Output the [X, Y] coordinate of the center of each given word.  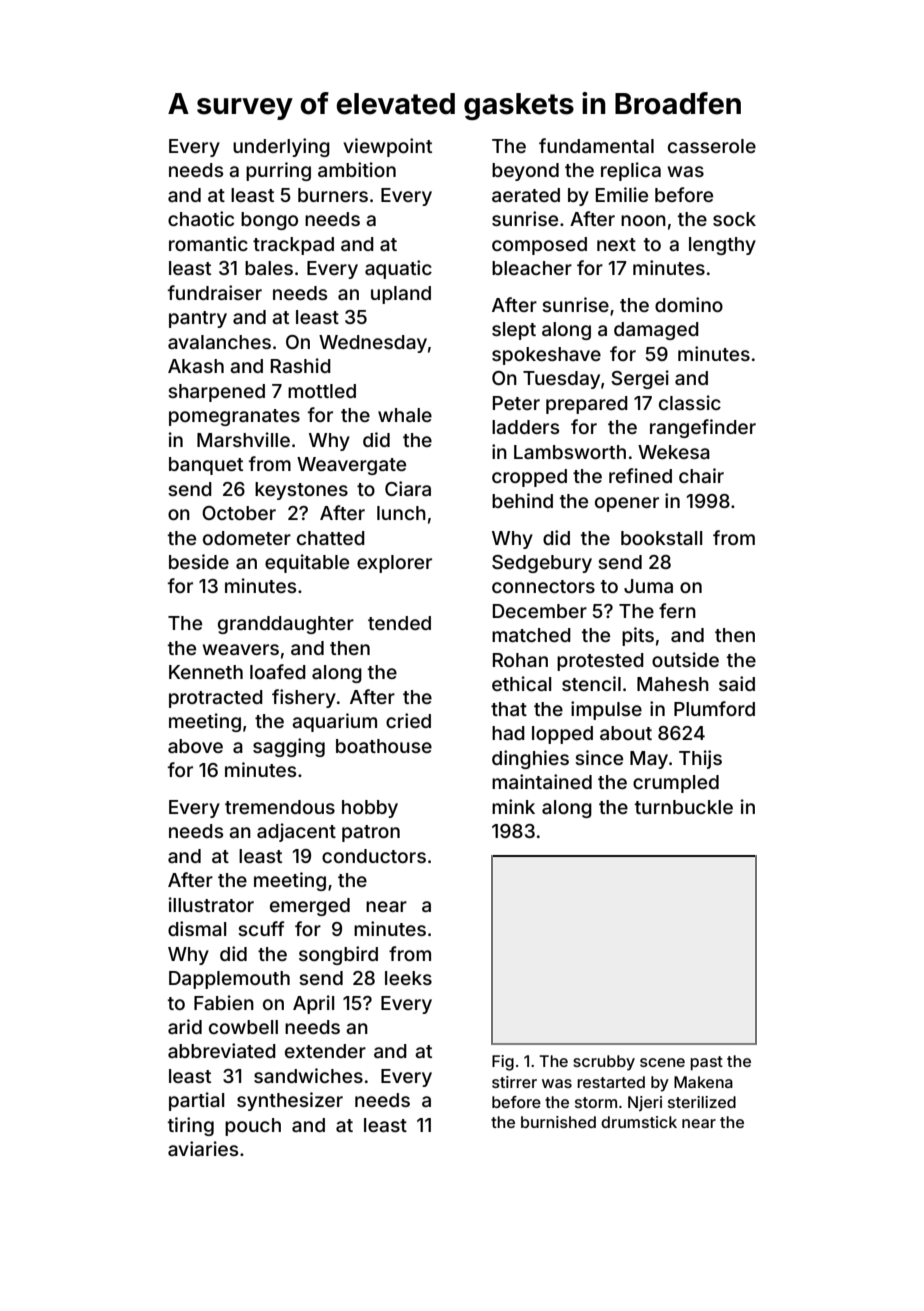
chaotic [201, 218]
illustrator [211, 904]
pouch [253, 1127]
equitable [307, 563]
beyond [525, 172]
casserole [712, 146]
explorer [394, 564]
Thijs [700, 759]
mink [513, 806]
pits [638, 636]
